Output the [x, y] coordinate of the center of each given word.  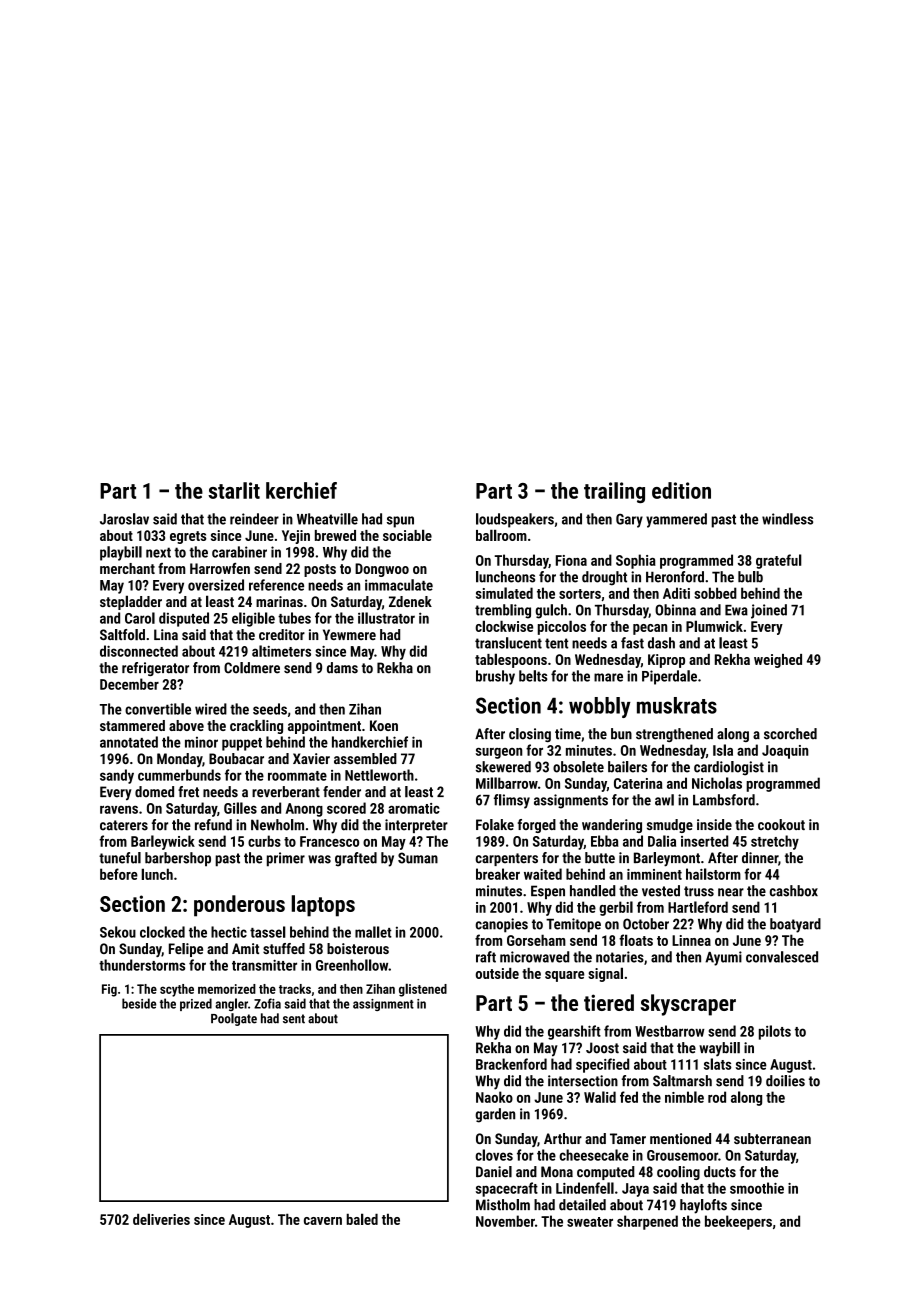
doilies [785, 1081]
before [119, 874]
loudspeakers [515, 520]
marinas [279, 601]
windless [787, 519]
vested [661, 891]
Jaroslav [124, 519]
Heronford [675, 577]
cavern [323, 1221]
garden [495, 1115]
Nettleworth [379, 775]
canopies [501, 925]
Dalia [662, 841]
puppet [242, 744]
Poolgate [234, 1019]
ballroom [501, 535]
